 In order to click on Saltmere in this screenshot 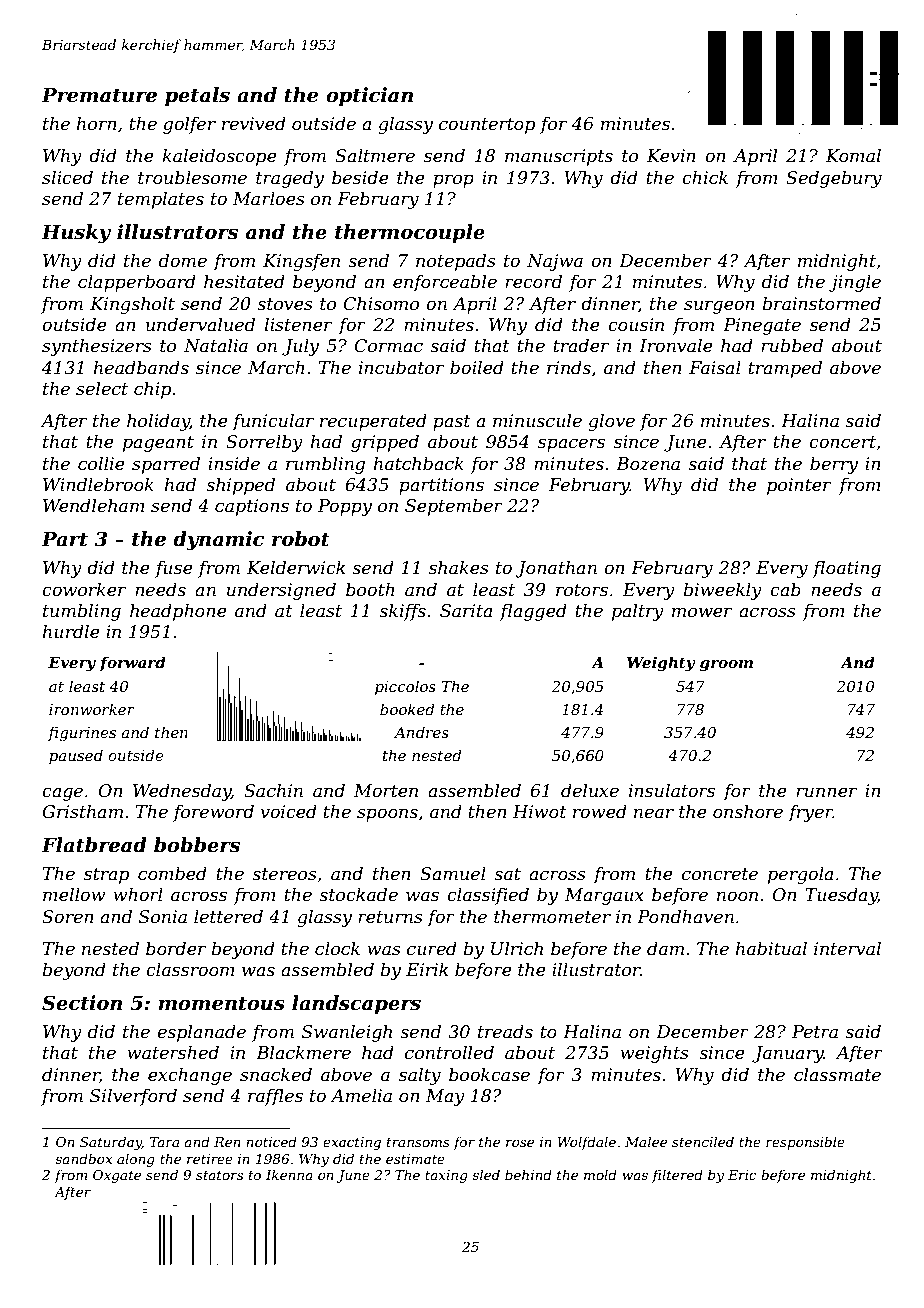, I will do `click(375, 155)`.
